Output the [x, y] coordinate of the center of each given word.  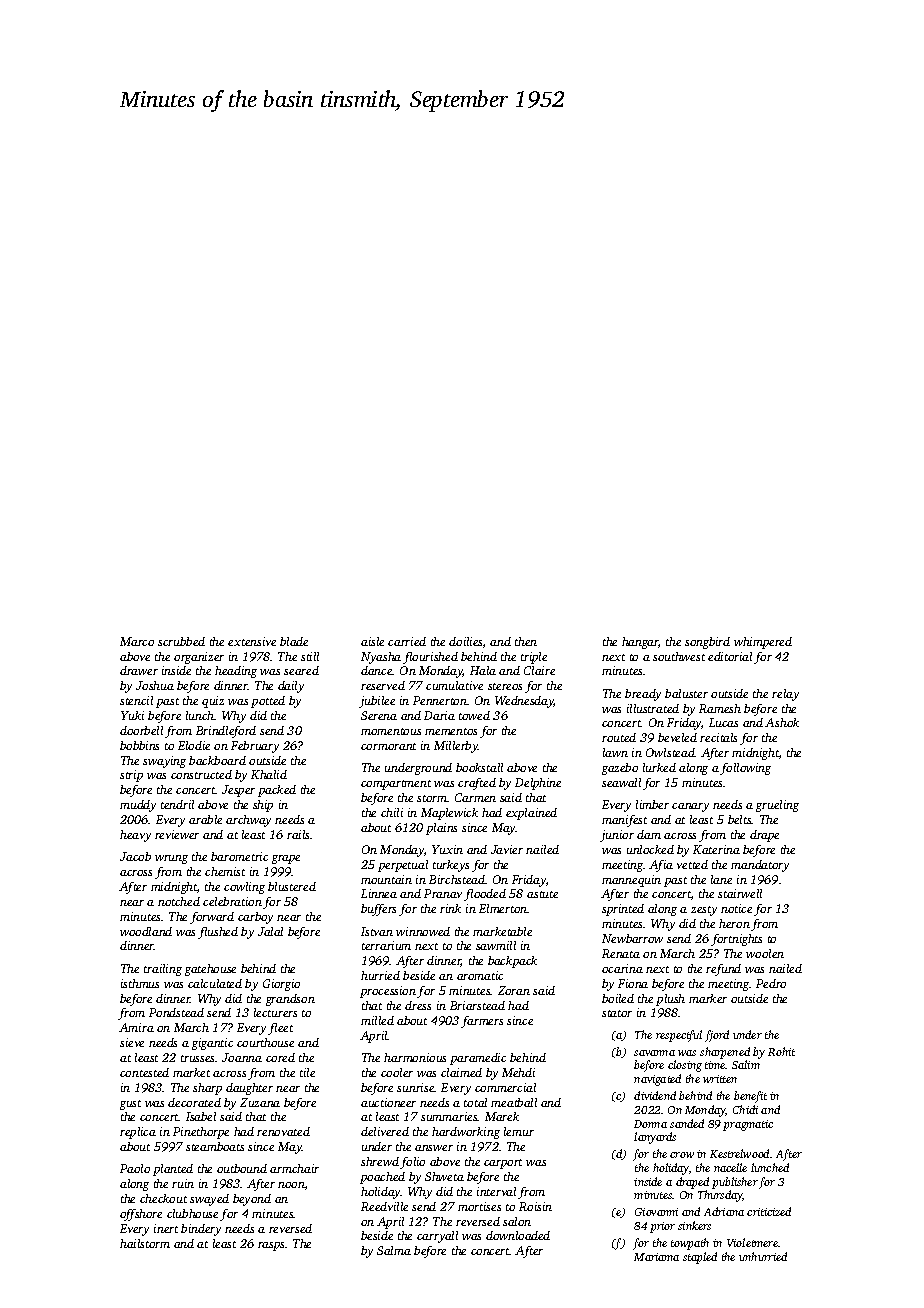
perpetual [403, 866]
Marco [137, 641]
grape [286, 859]
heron [734, 923]
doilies [465, 641]
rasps [271, 1246]
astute [542, 894]
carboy [255, 918]
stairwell [740, 893]
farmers [482, 1022]
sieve [132, 1042]
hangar [640, 643]
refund [723, 970]
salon [517, 1221]
